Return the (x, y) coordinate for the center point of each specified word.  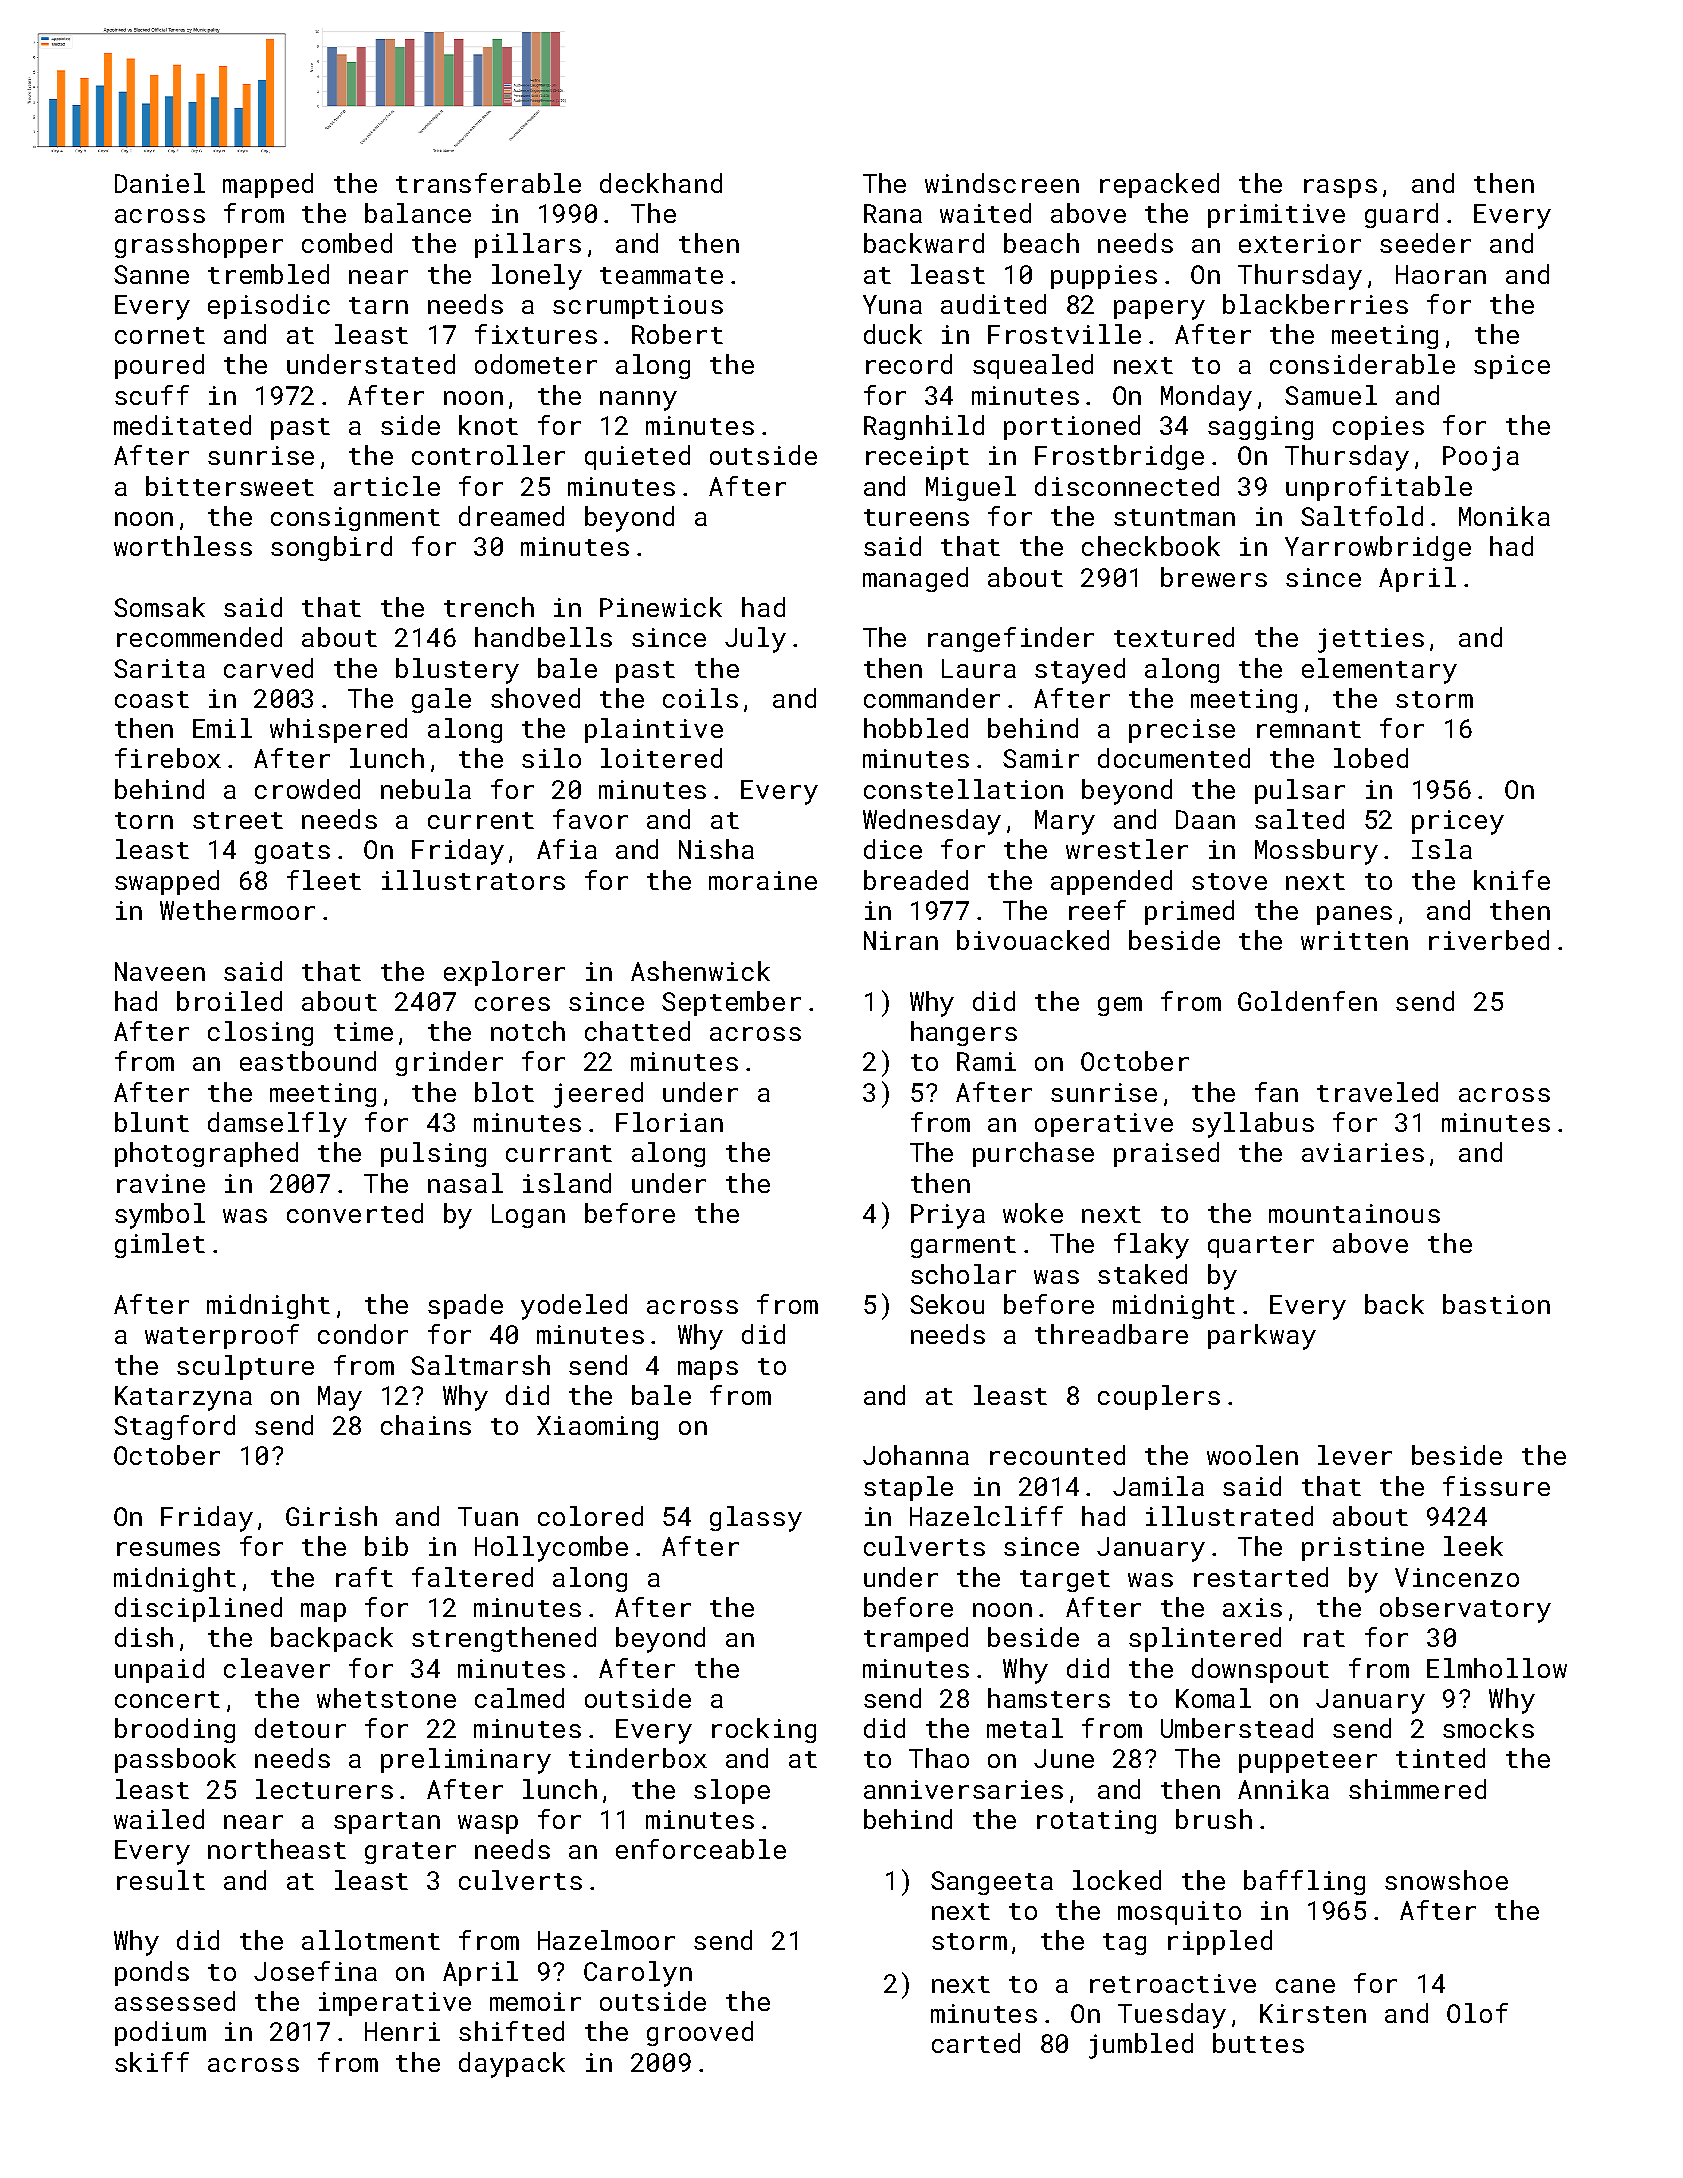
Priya (948, 1216)
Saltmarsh (480, 1365)
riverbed (1489, 940)
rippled (1220, 1942)
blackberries (1315, 304)
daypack (512, 2065)
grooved (700, 2033)
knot (488, 425)
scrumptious (638, 307)
